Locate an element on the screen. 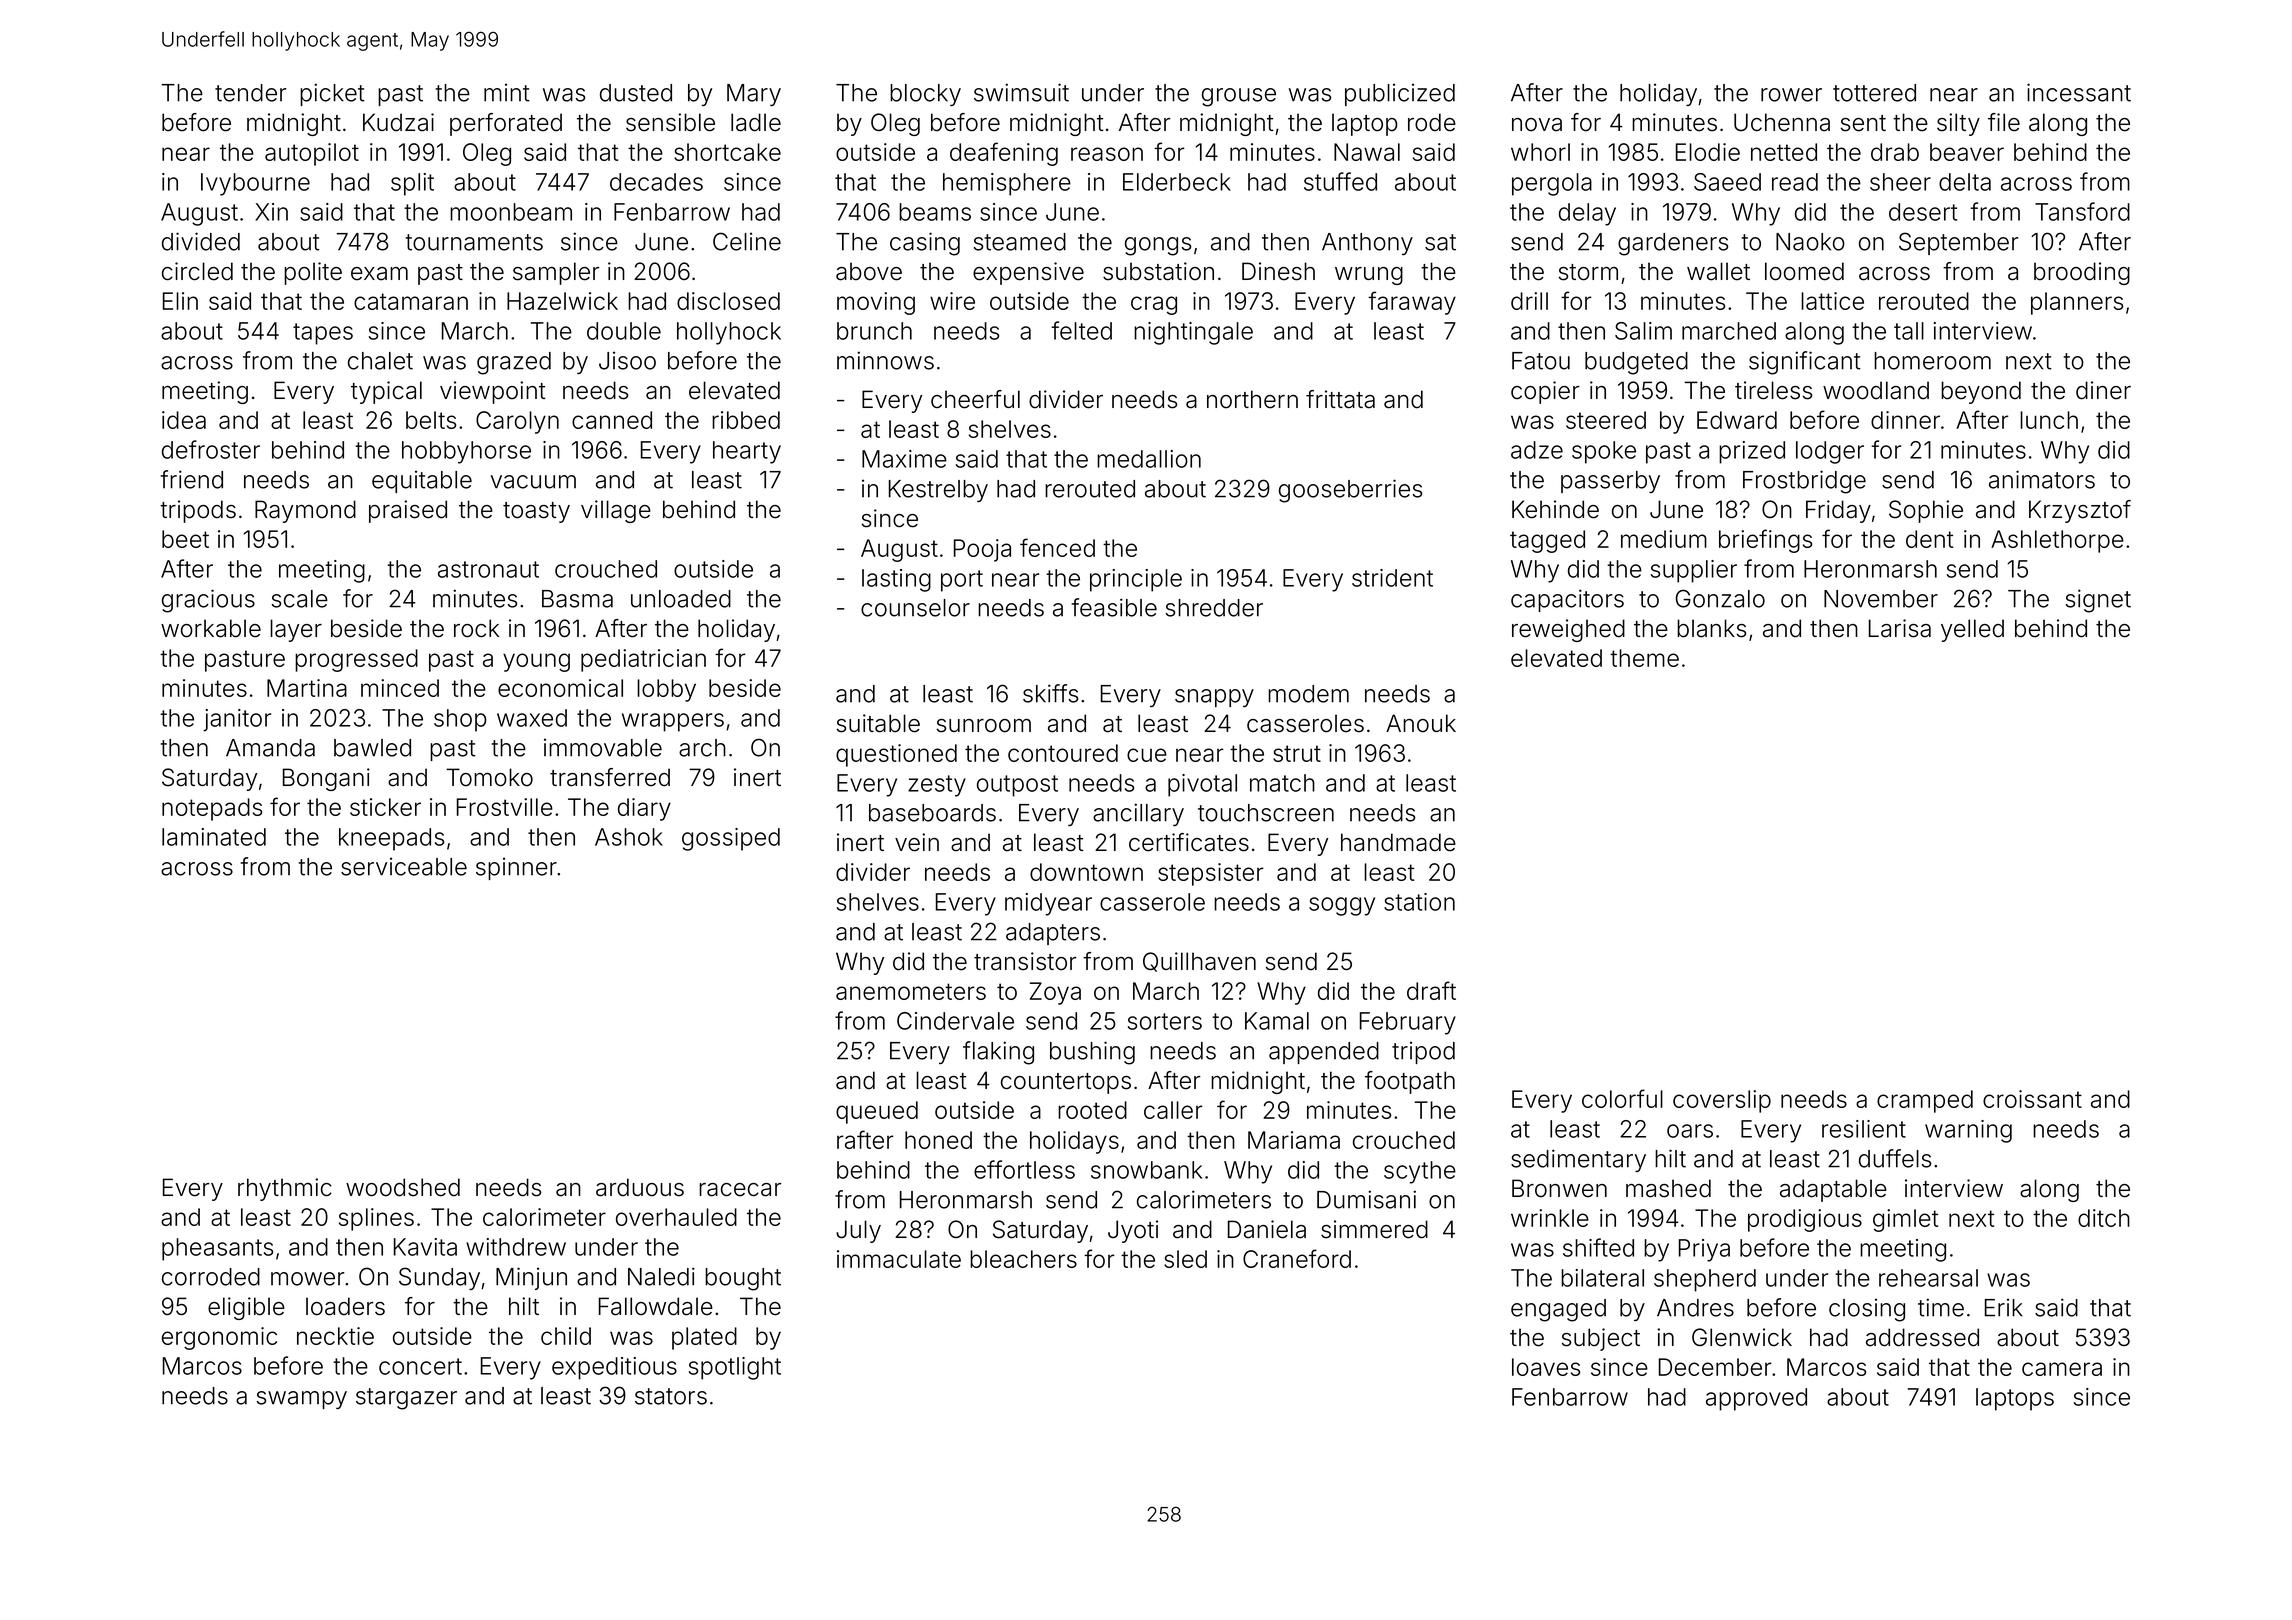 This screenshot has width=2292, height=1620. publicized is located at coordinates (1400, 94).
